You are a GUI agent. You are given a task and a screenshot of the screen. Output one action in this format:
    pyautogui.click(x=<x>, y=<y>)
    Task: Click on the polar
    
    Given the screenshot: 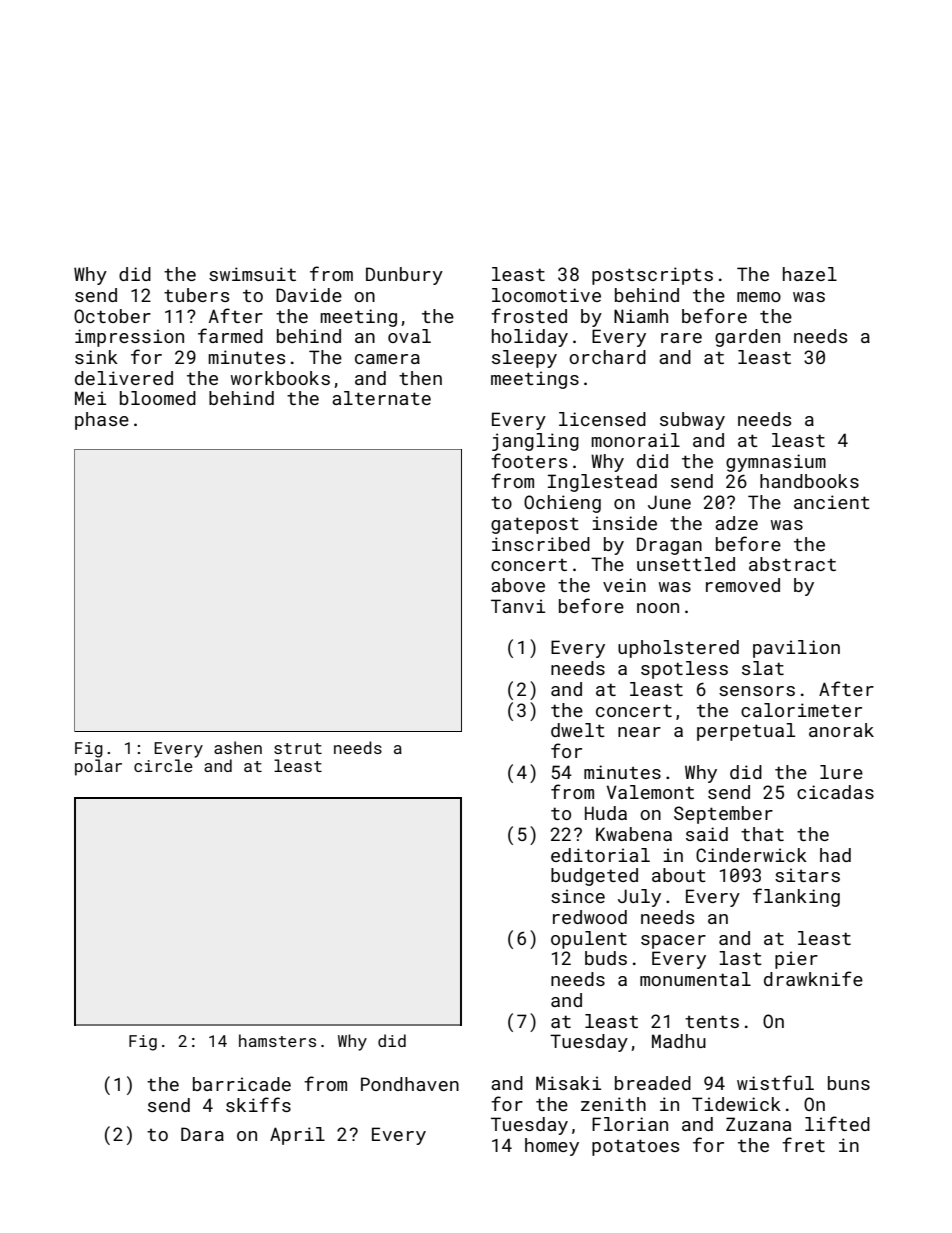 What is the action you would take?
    pyautogui.click(x=98, y=767)
